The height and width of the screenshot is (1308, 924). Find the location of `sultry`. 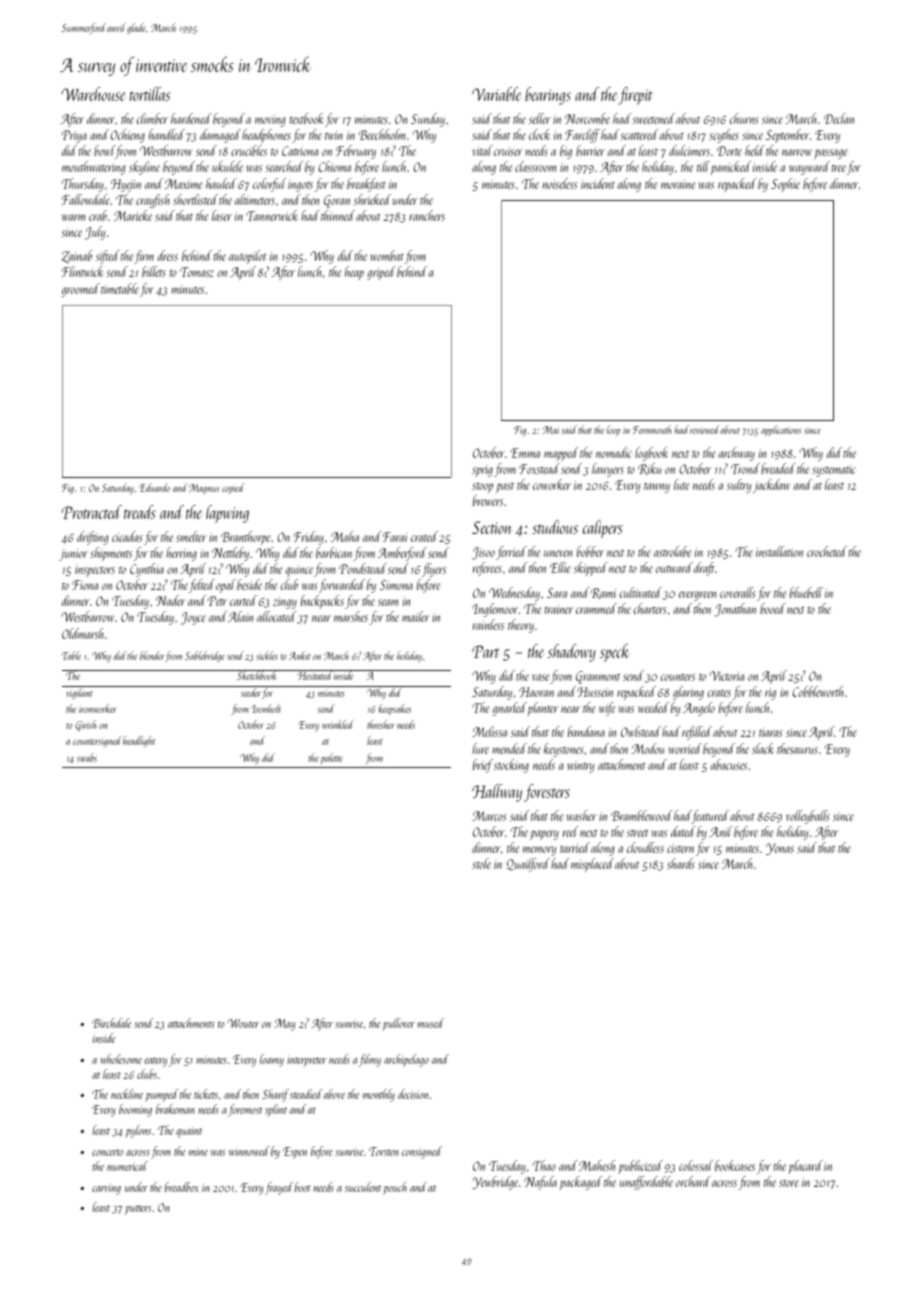

sultry is located at coordinates (739, 486).
